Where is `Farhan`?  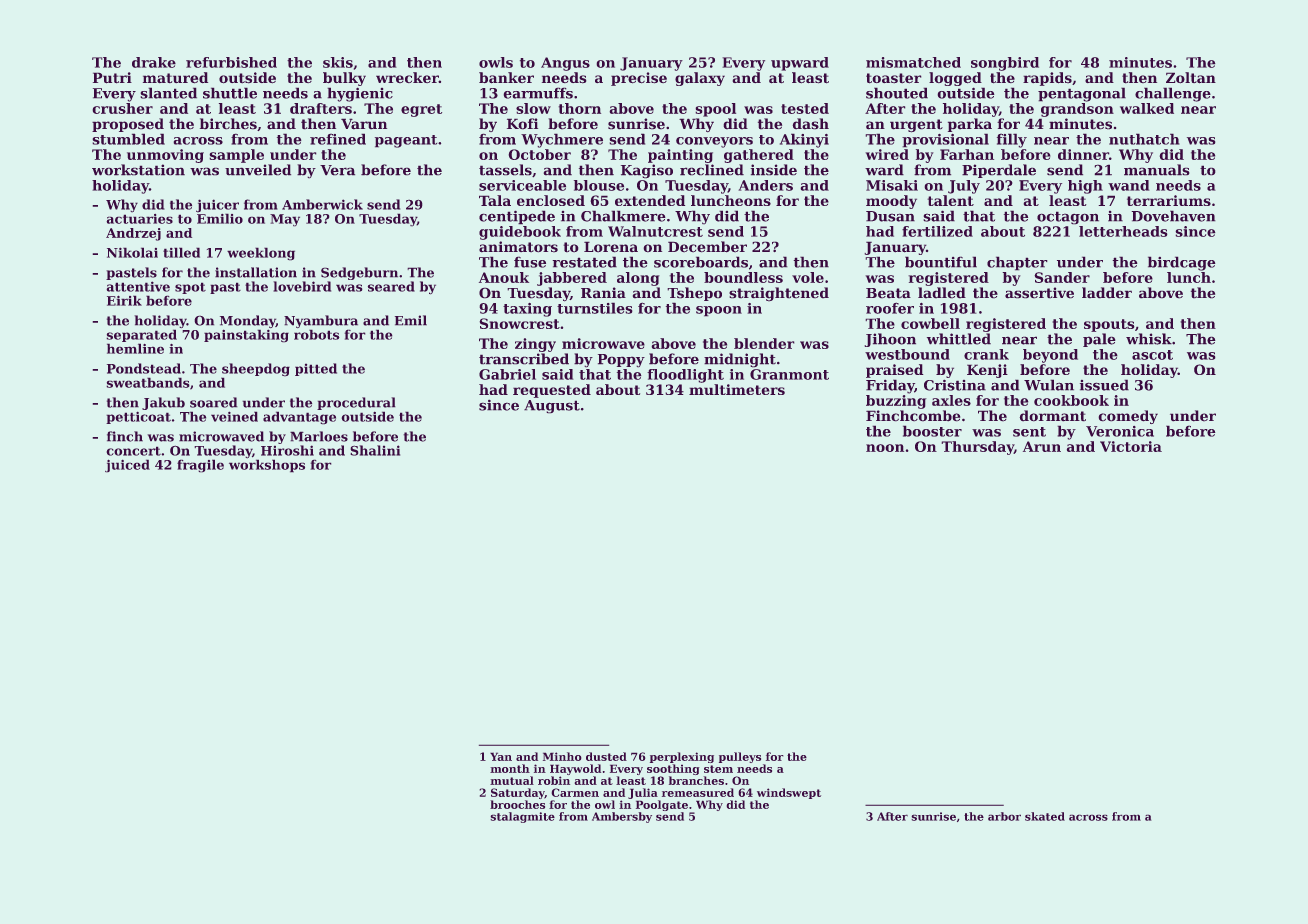 Farhan is located at coordinates (967, 154).
